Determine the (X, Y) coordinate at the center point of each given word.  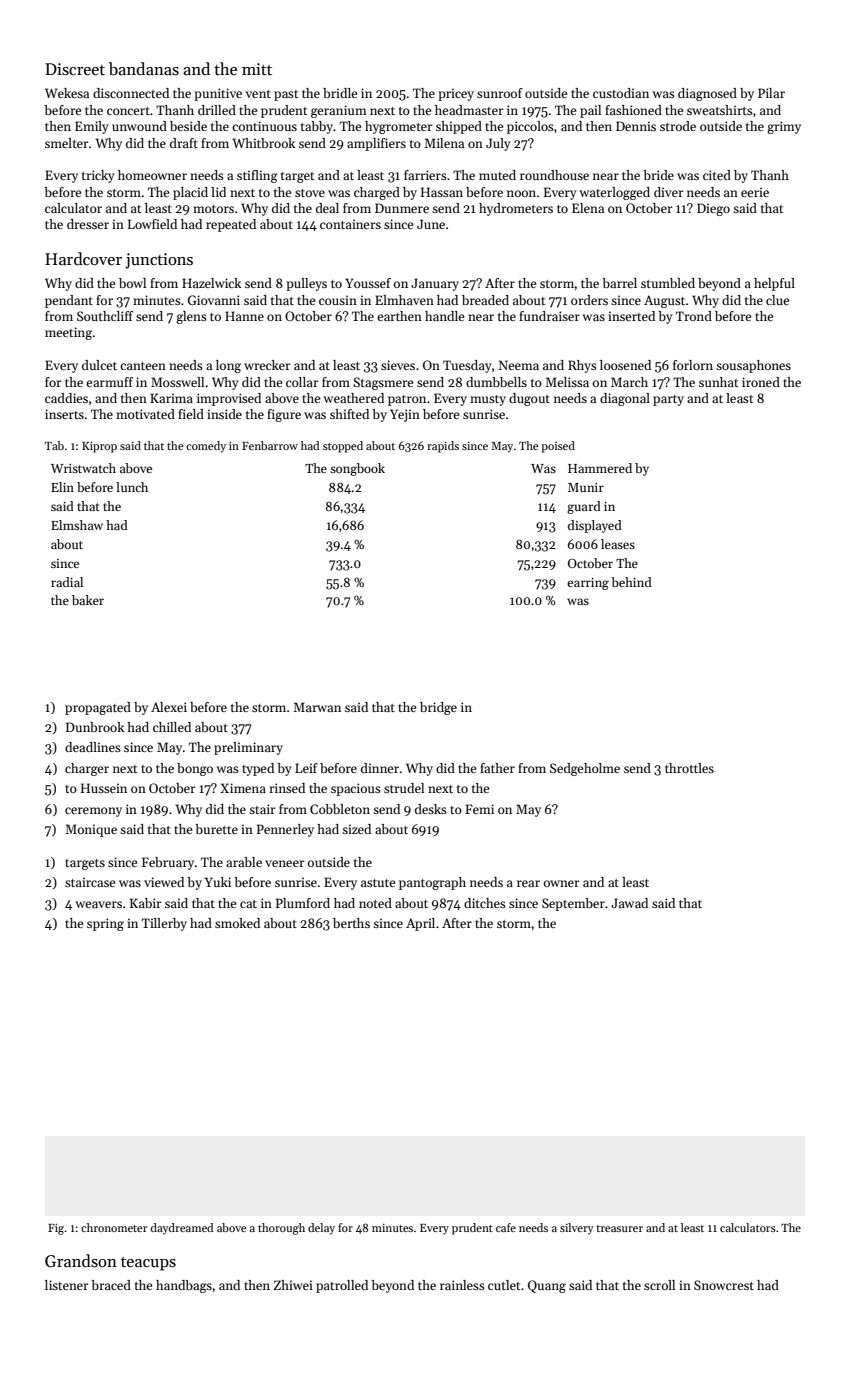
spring (105, 924)
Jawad (629, 903)
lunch (132, 487)
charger (87, 769)
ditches (485, 903)
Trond (694, 316)
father (497, 768)
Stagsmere (383, 383)
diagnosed (707, 94)
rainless (462, 1285)
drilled (217, 110)
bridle (340, 93)
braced (111, 1285)
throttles (689, 768)
